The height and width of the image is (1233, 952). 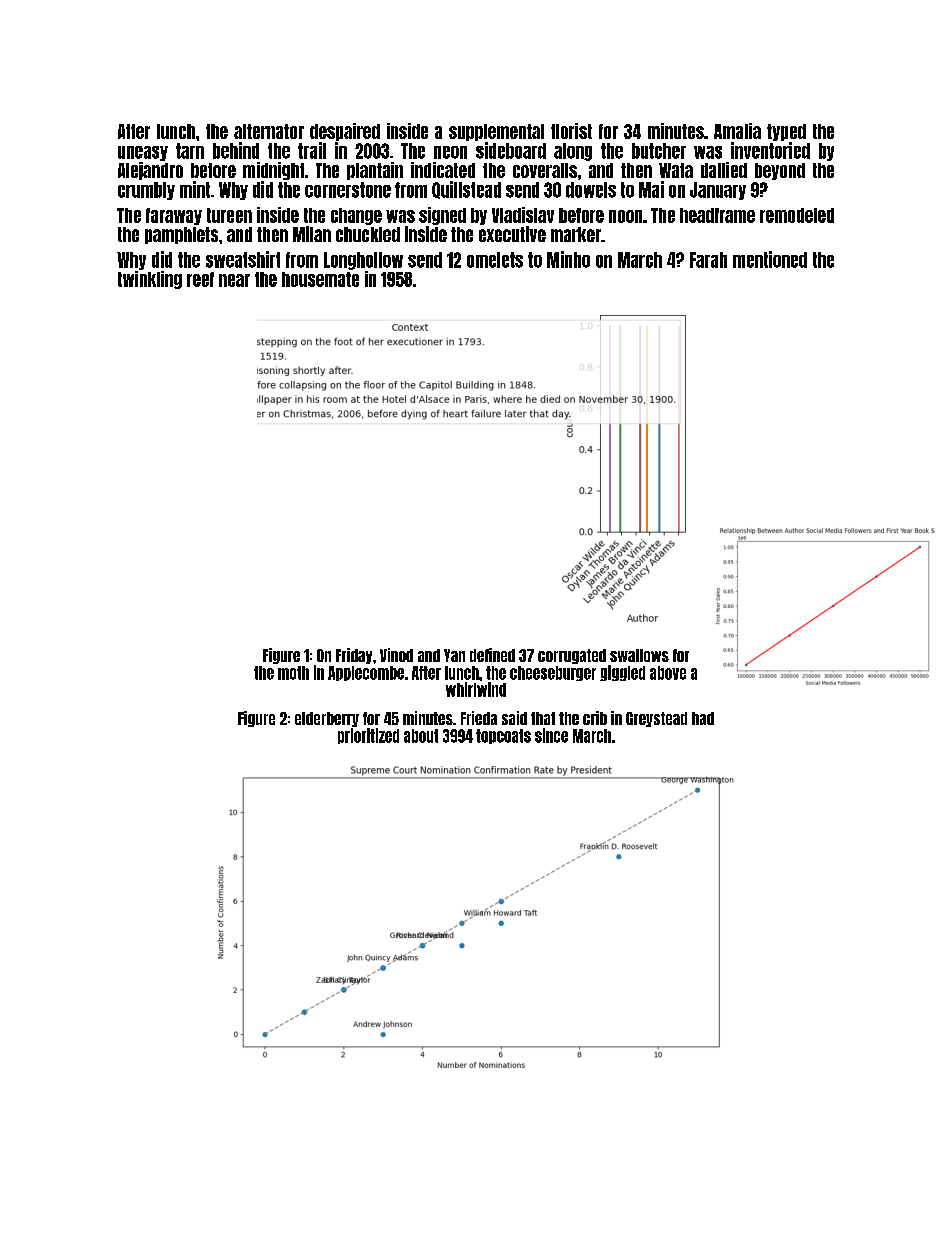 I want to click on tarn, so click(x=190, y=151).
